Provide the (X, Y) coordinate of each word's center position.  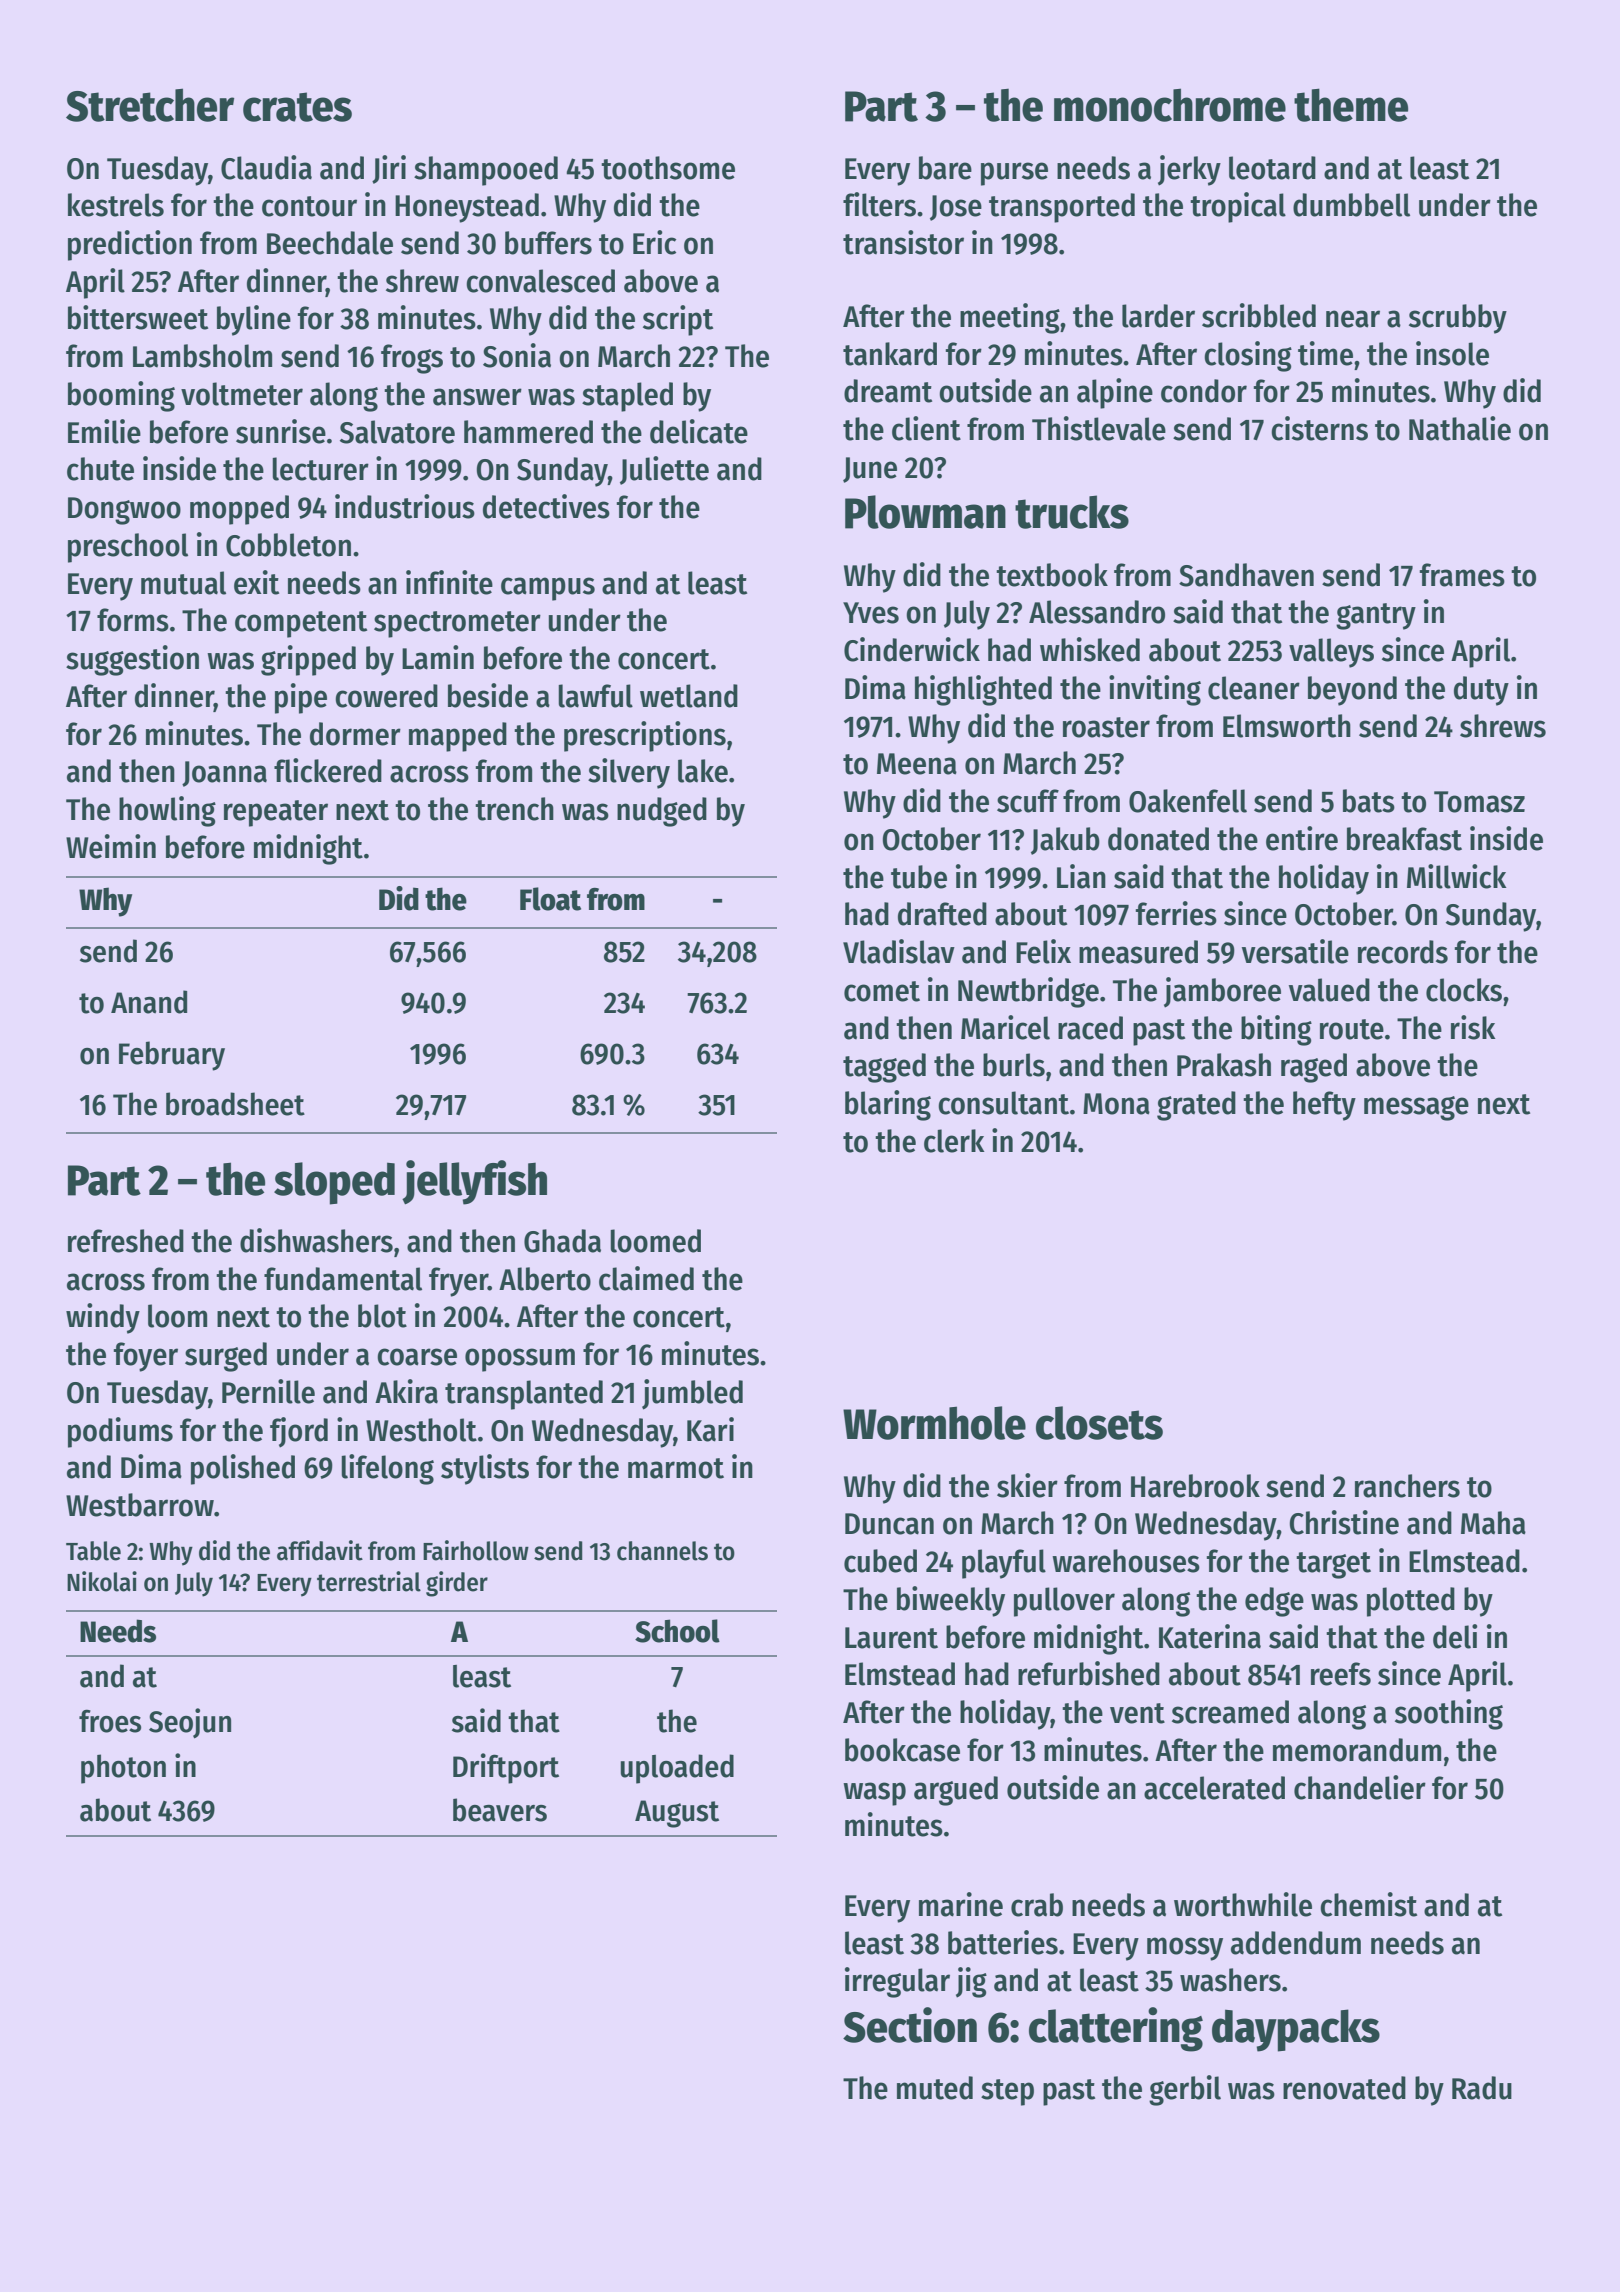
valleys (1331, 653)
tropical (1238, 207)
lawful (595, 696)
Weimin (111, 846)
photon (123, 1769)
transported (1062, 208)
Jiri (389, 169)
